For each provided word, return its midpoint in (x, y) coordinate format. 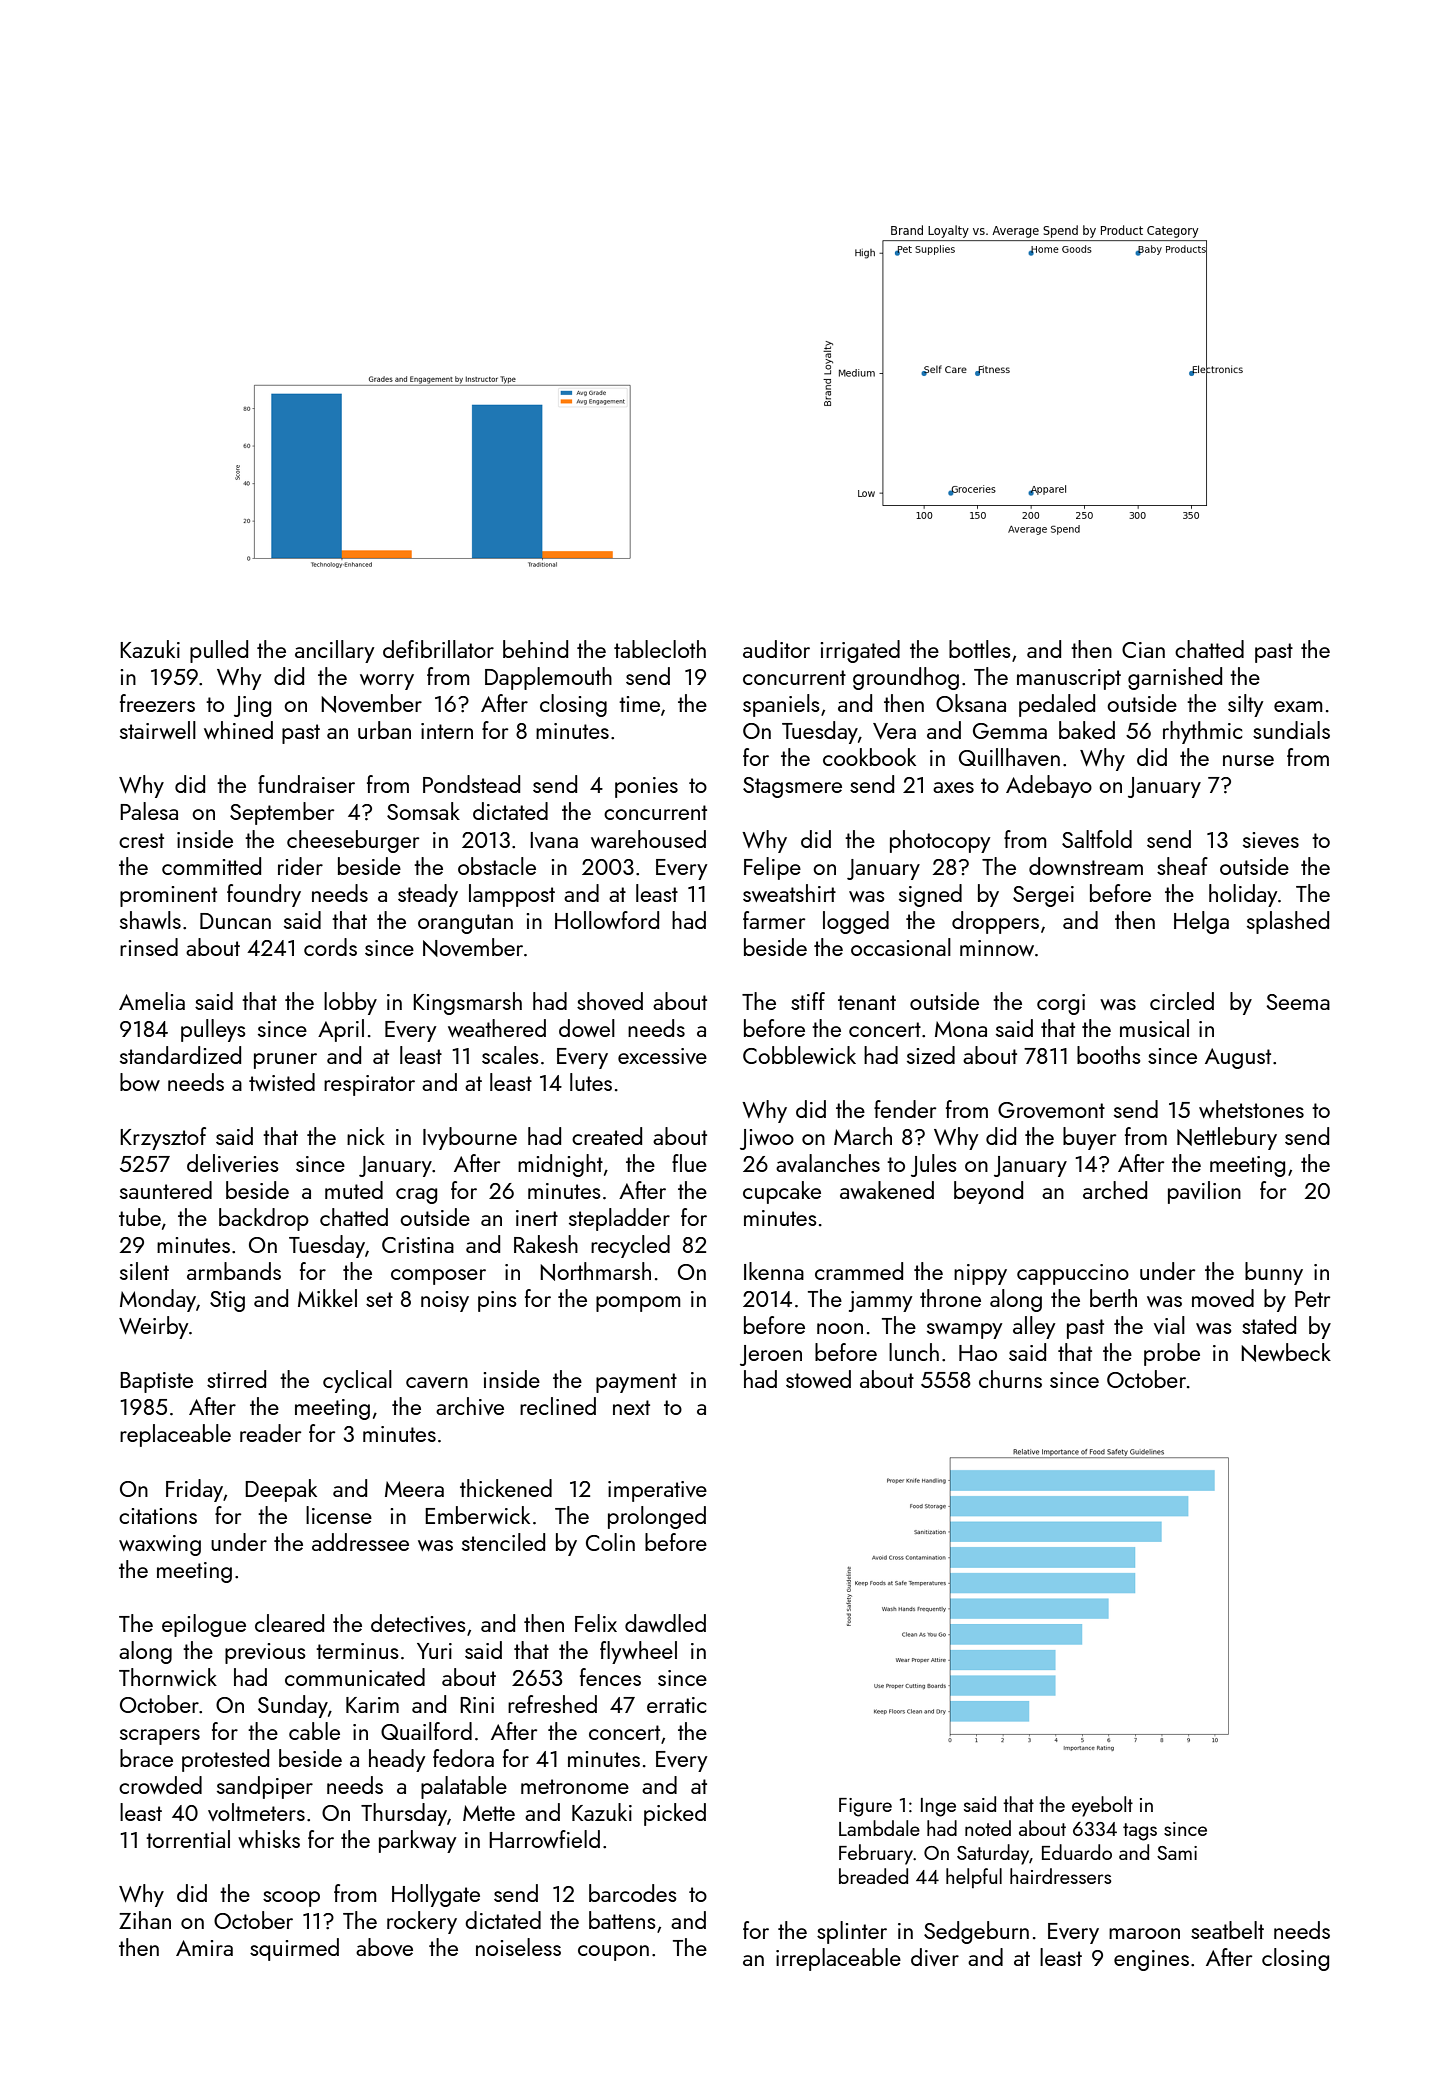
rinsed (149, 947)
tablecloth (660, 649)
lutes (591, 1082)
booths (1109, 1055)
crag (416, 1196)
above (384, 1947)
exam (1298, 706)
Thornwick (168, 1677)
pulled (219, 651)
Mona (961, 1029)
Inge (938, 1807)
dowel (587, 1028)
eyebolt (1102, 1806)
